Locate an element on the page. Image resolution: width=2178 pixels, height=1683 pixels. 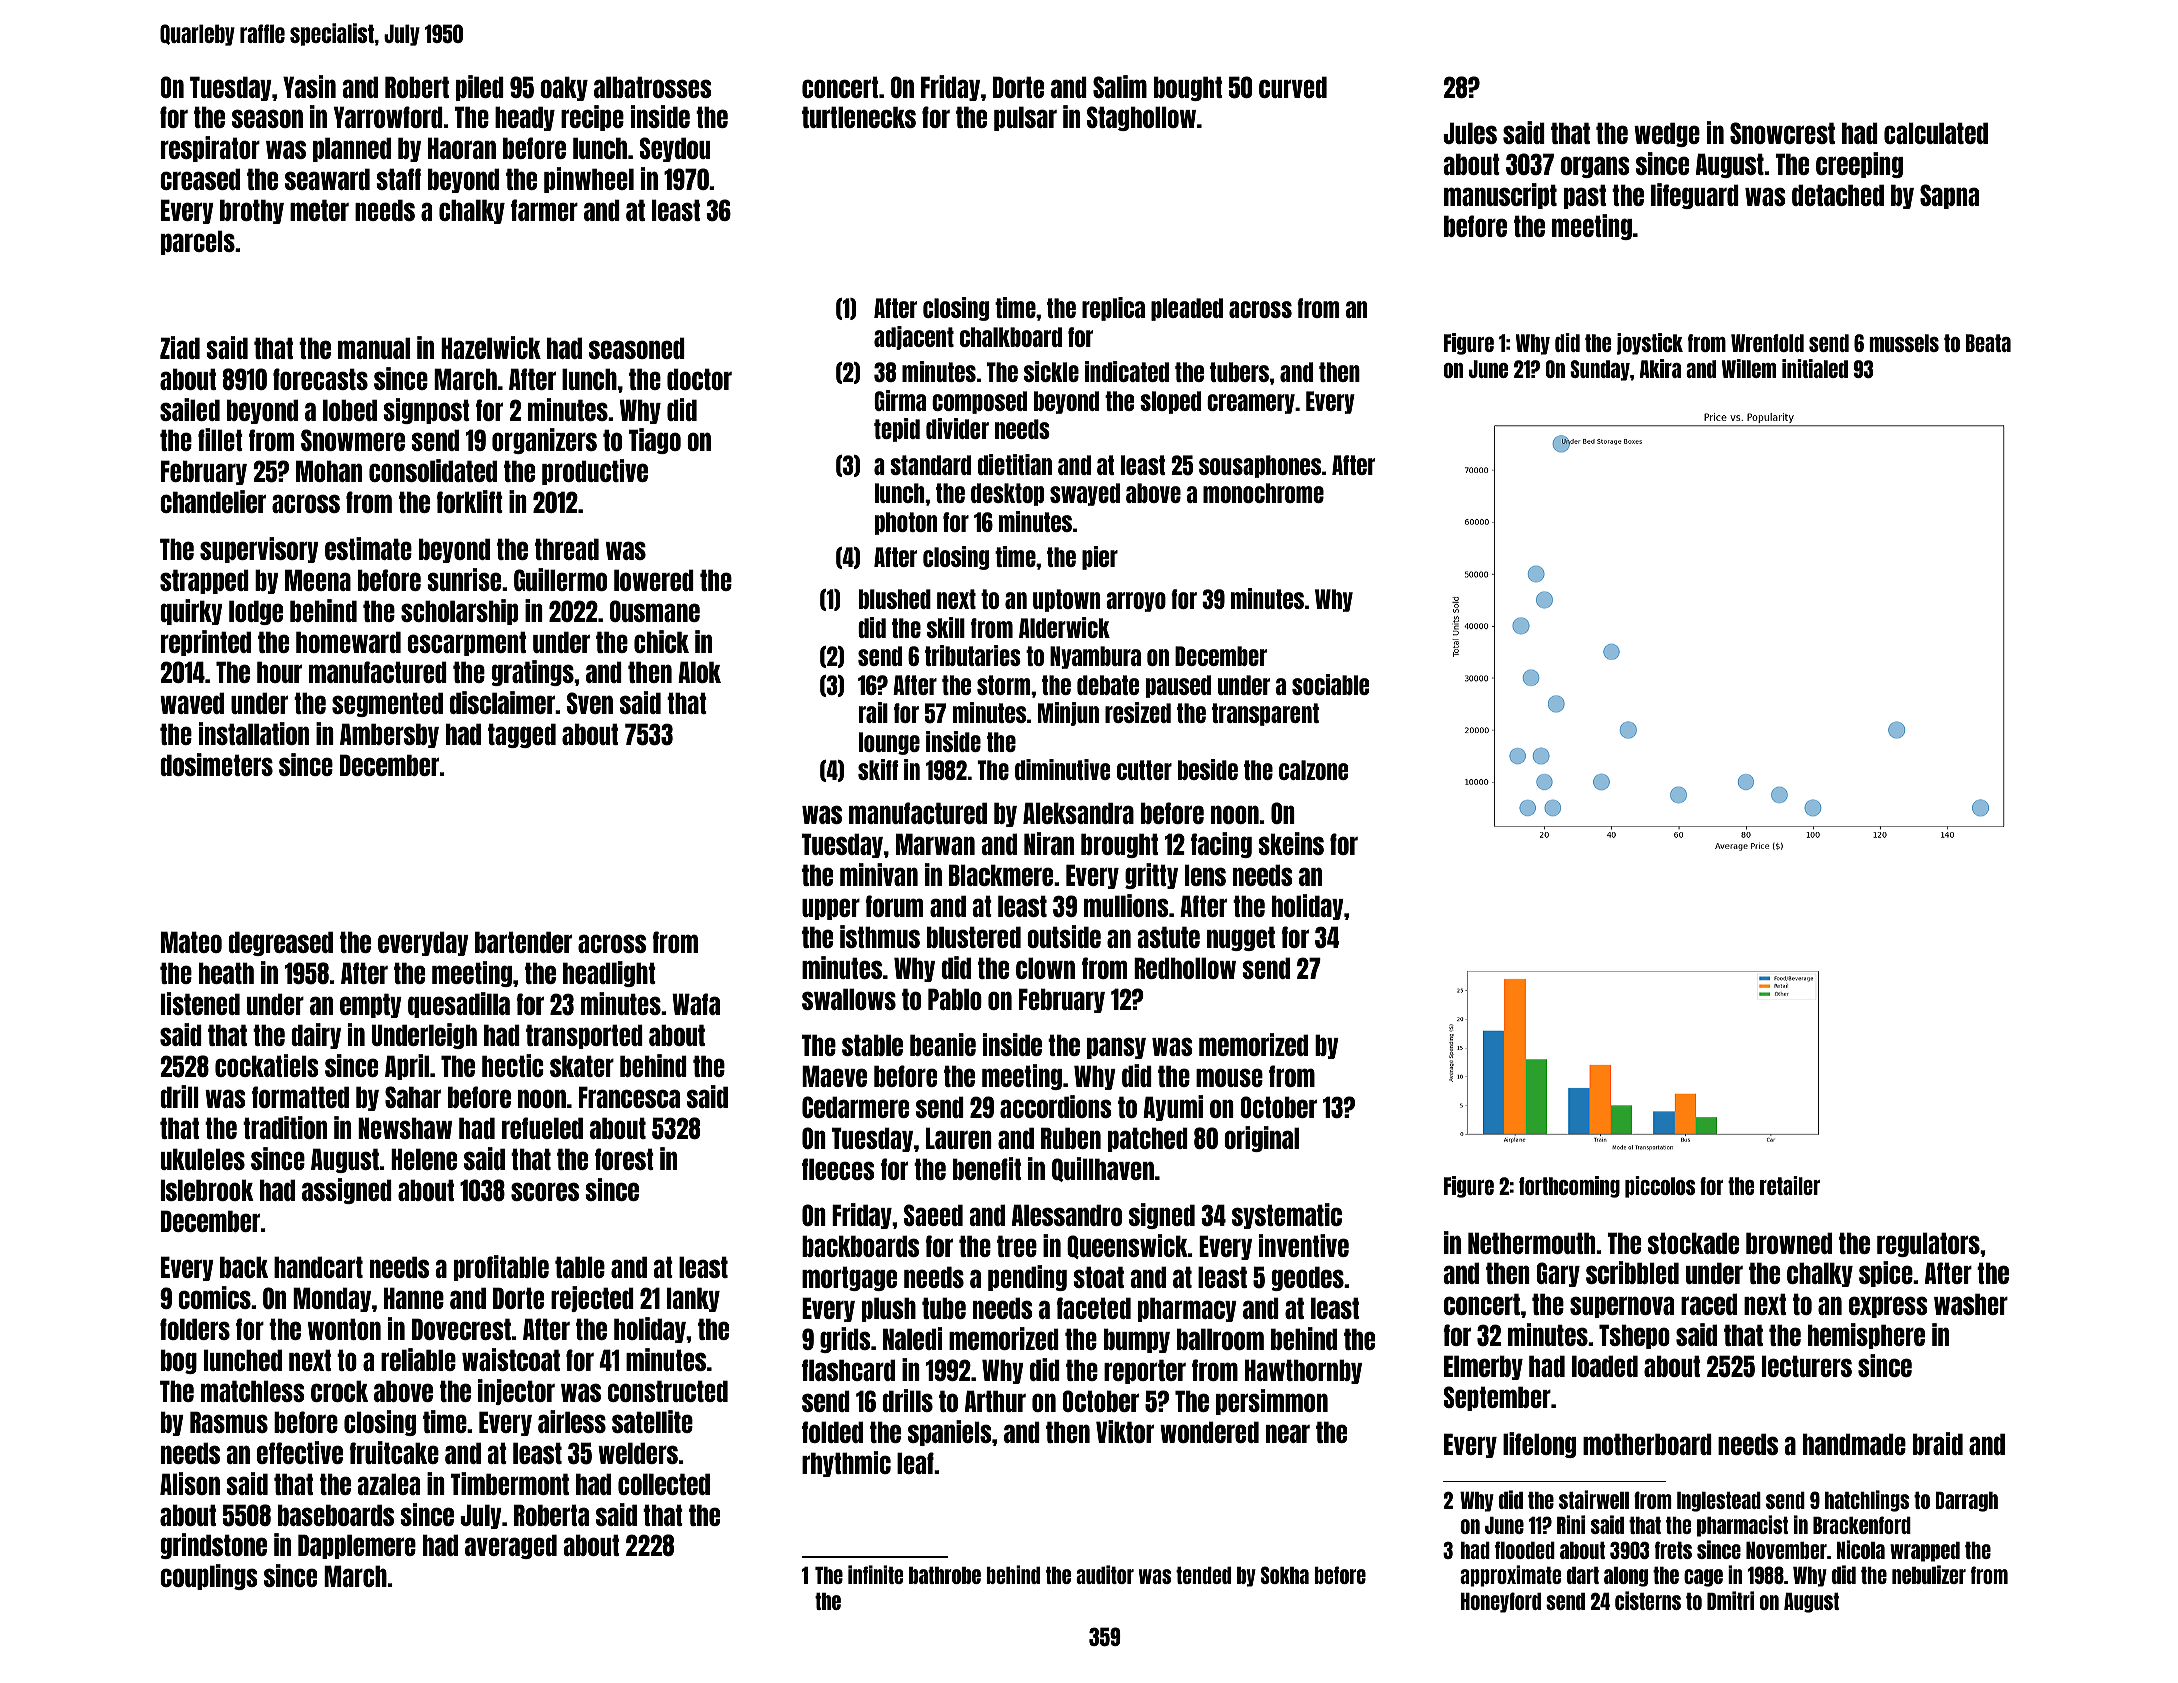
initialed is located at coordinates (1815, 368).
